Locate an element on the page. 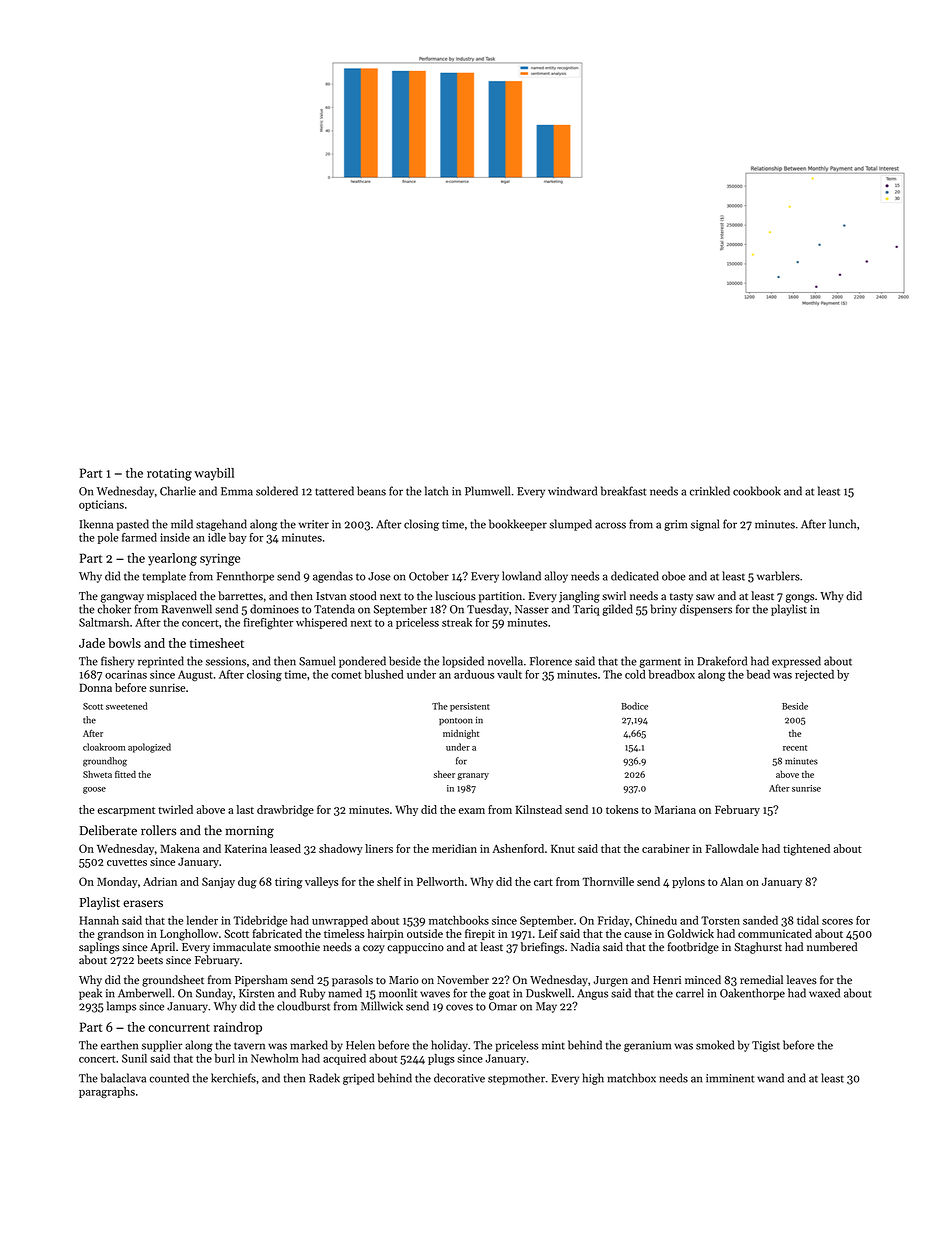  recent is located at coordinates (795, 748).
